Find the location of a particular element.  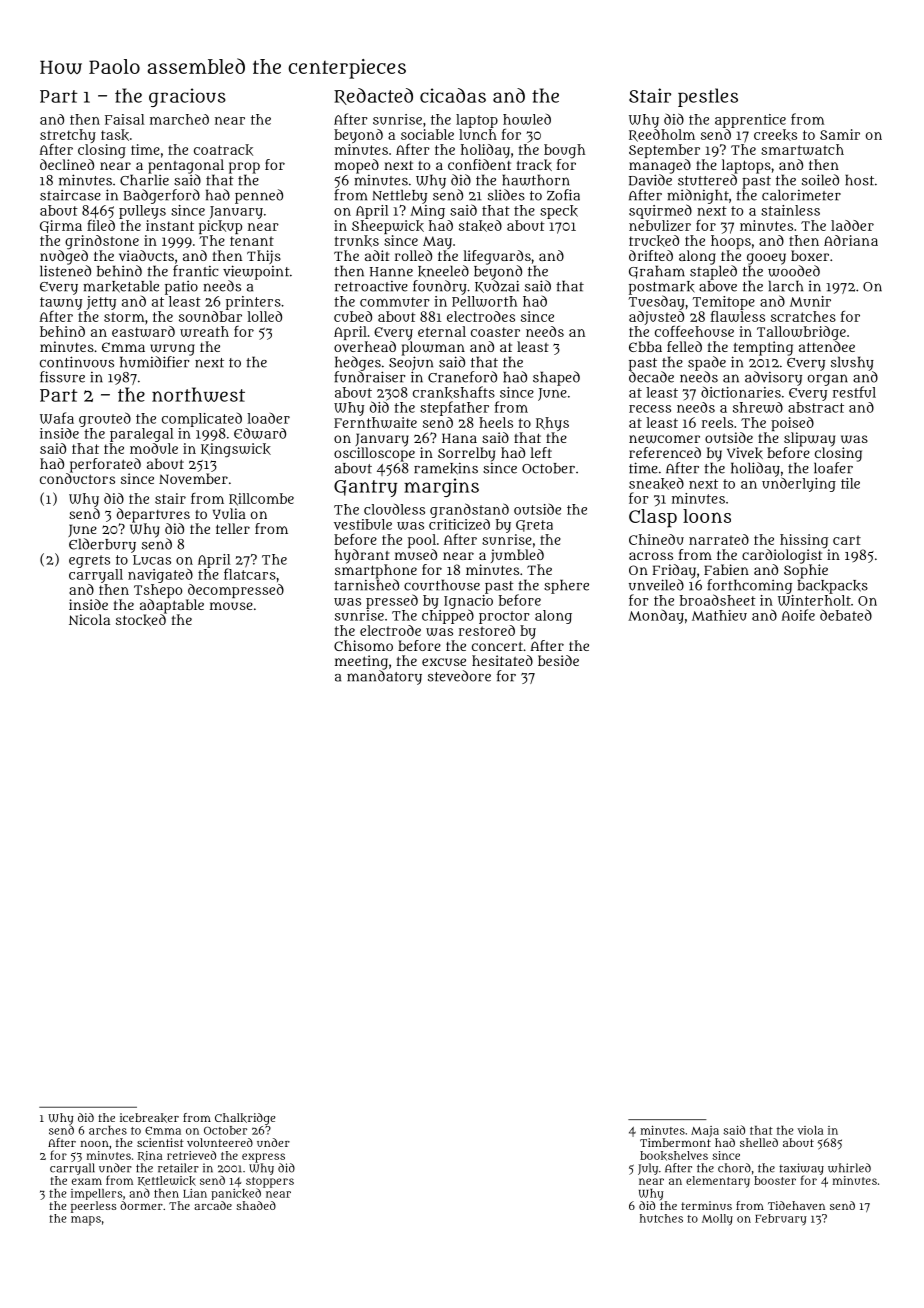

fissure is located at coordinates (62, 377).
